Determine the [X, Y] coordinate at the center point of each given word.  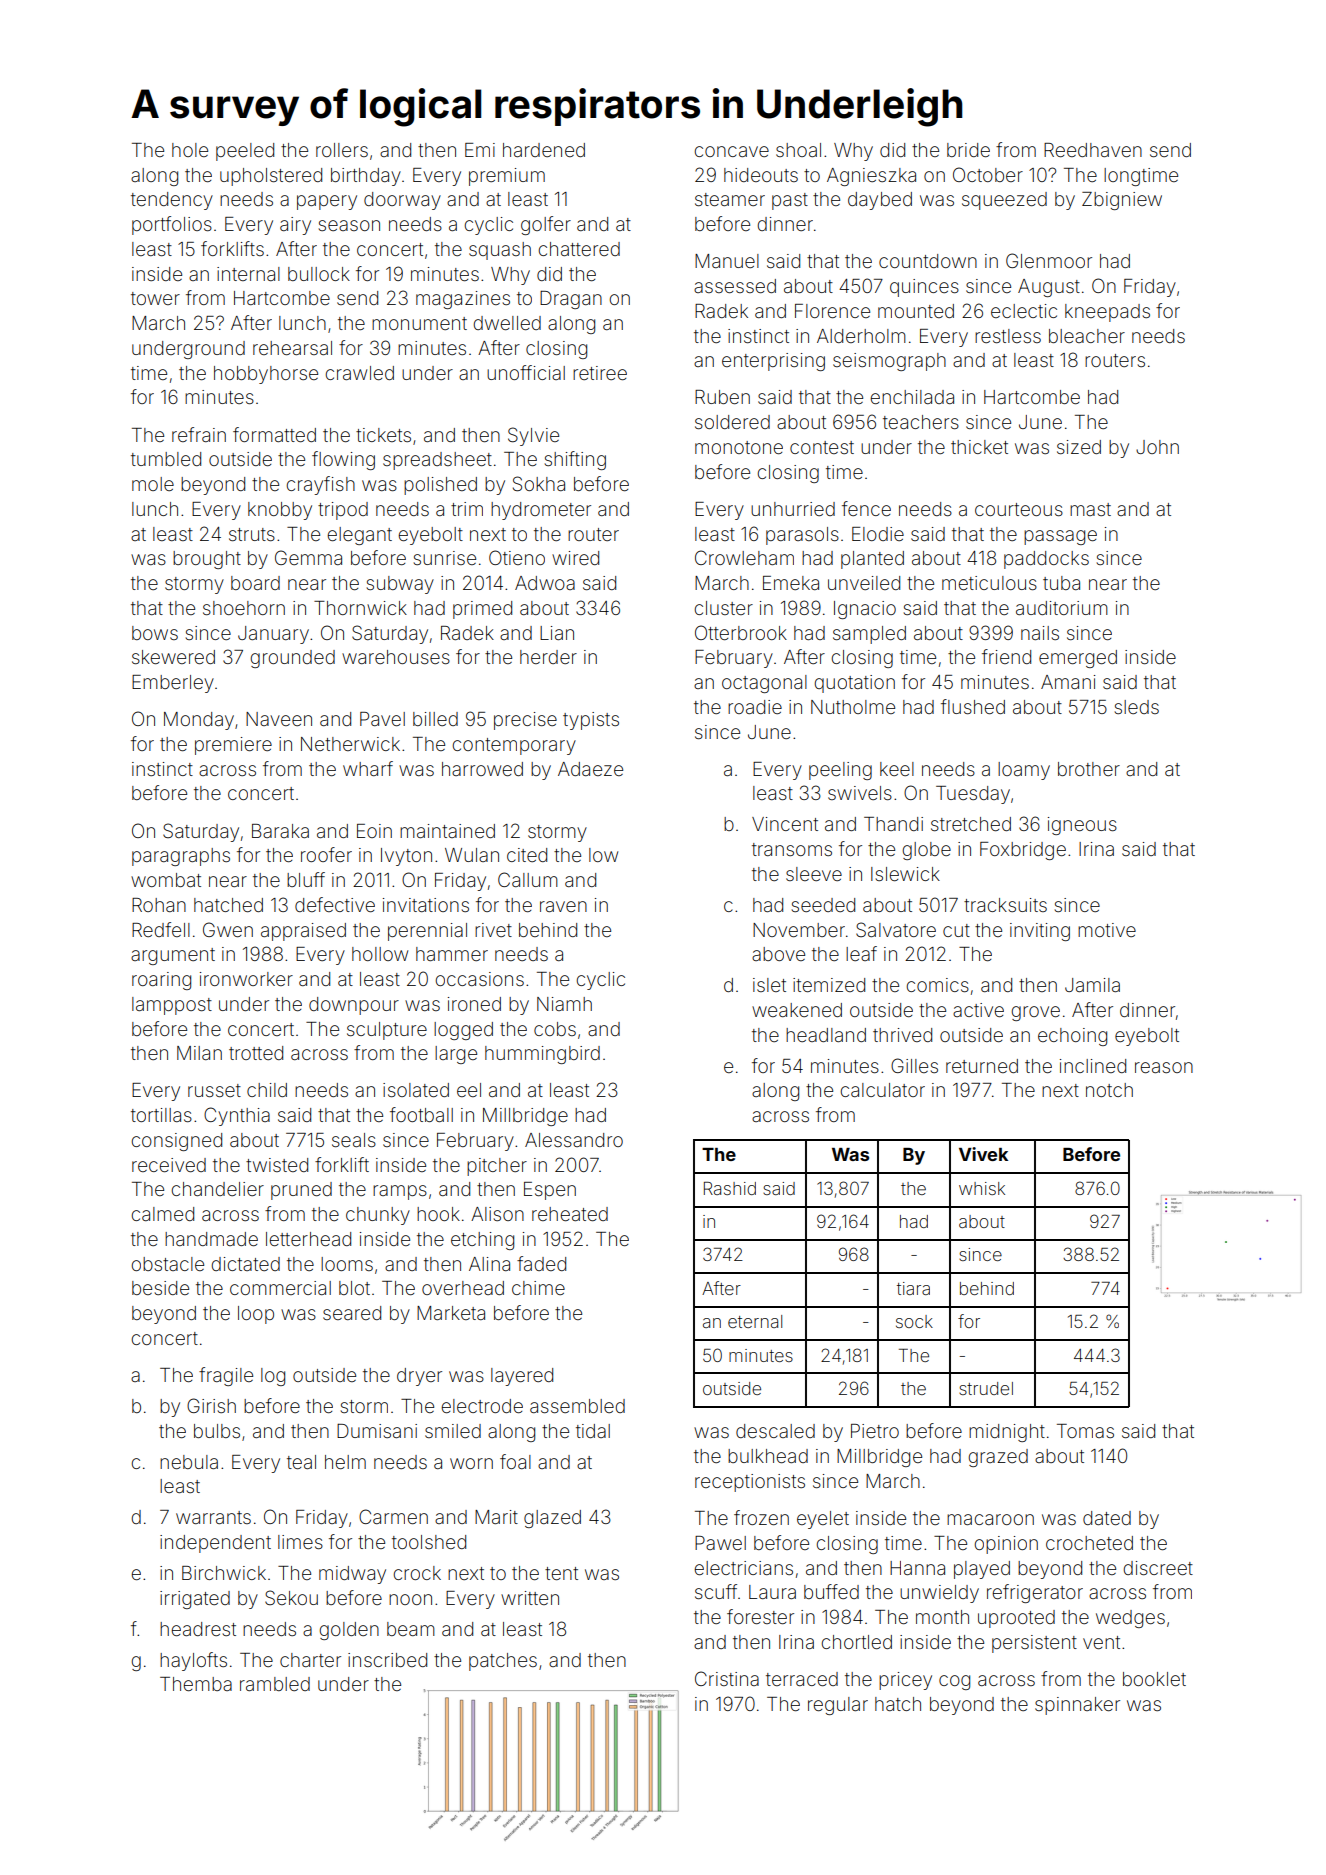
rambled [275, 1684]
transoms [792, 849]
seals [354, 1140]
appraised [303, 932]
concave [731, 151]
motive [1107, 930]
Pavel [382, 719]
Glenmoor [1049, 260]
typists [591, 721]
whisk [982, 1188]
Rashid [730, 1188]
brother [1089, 769]
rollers [342, 150]
